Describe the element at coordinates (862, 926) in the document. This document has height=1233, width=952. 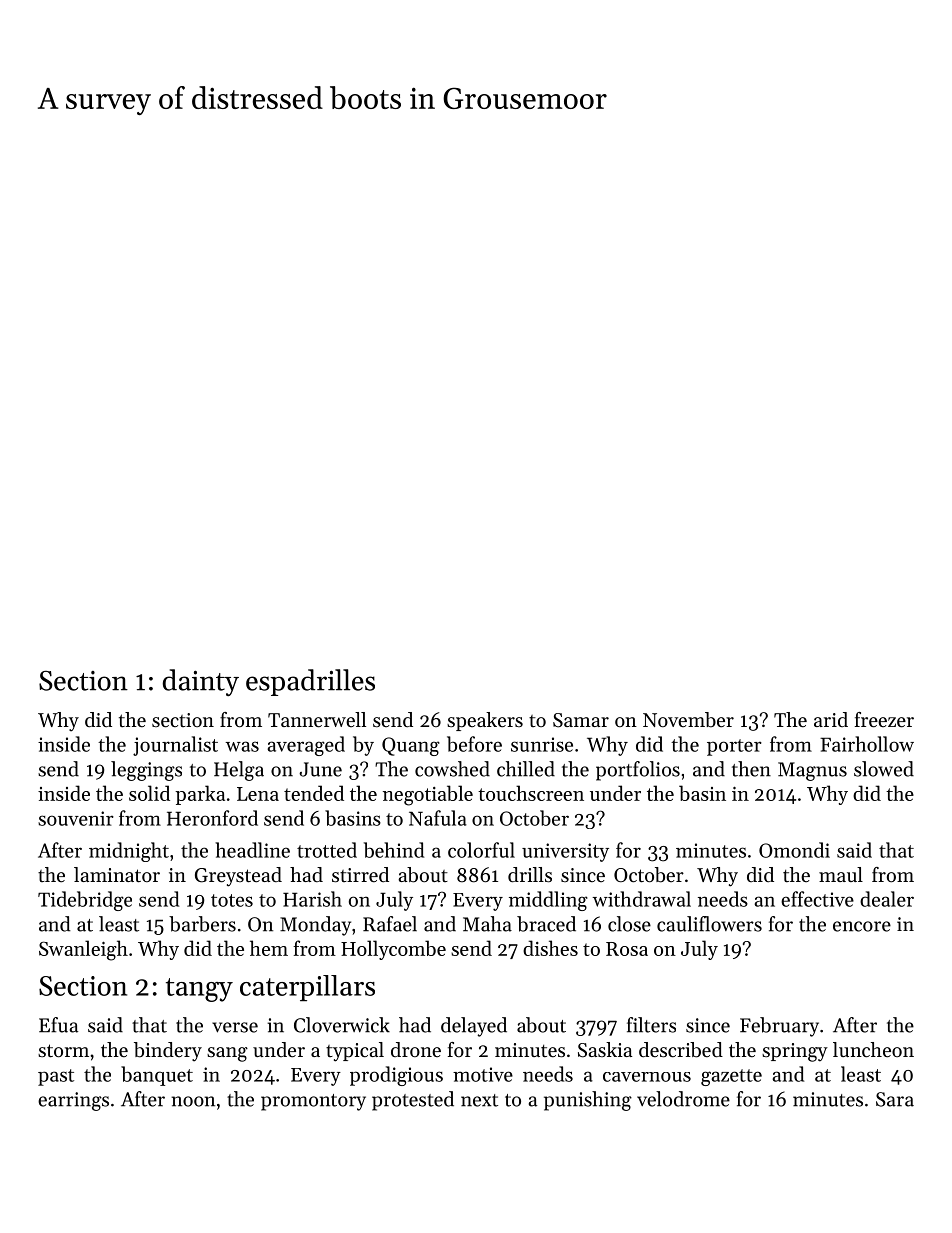
I see `encore` at that location.
